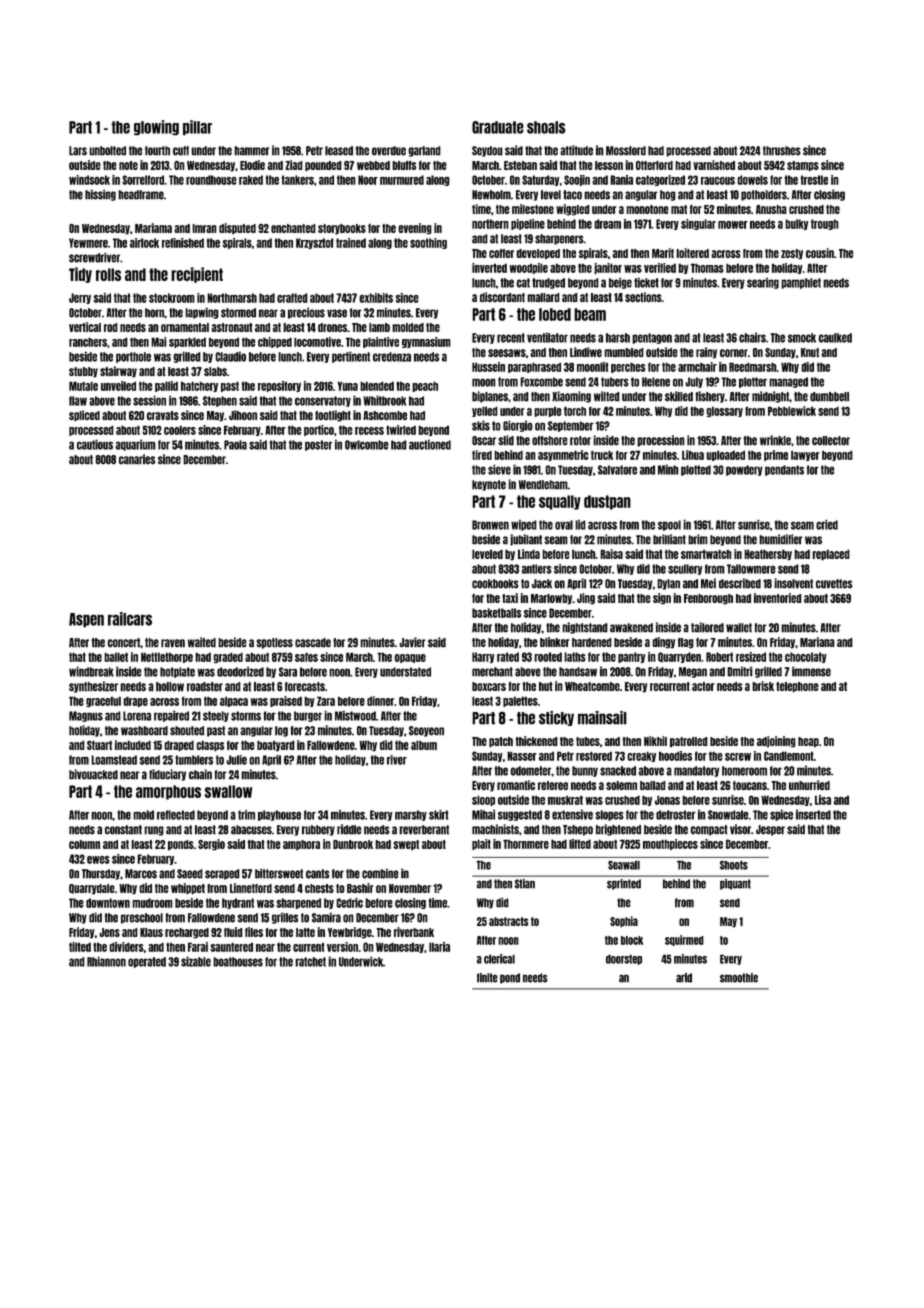 The image size is (924, 1308). Describe the element at coordinates (197, 128) in the screenshot. I see `pillar` at that location.
